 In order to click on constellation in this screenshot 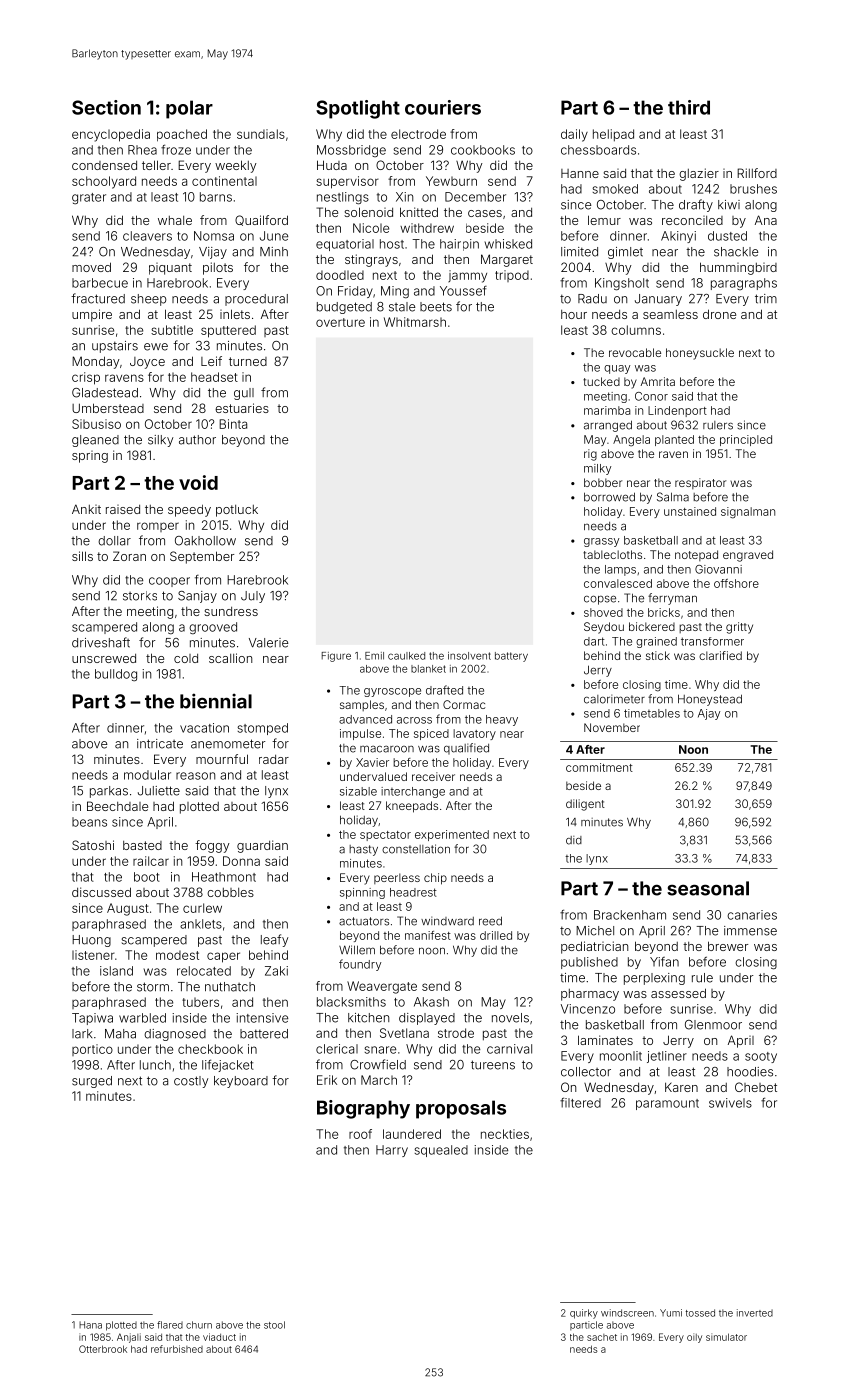, I will do `click(416, 849)`.
